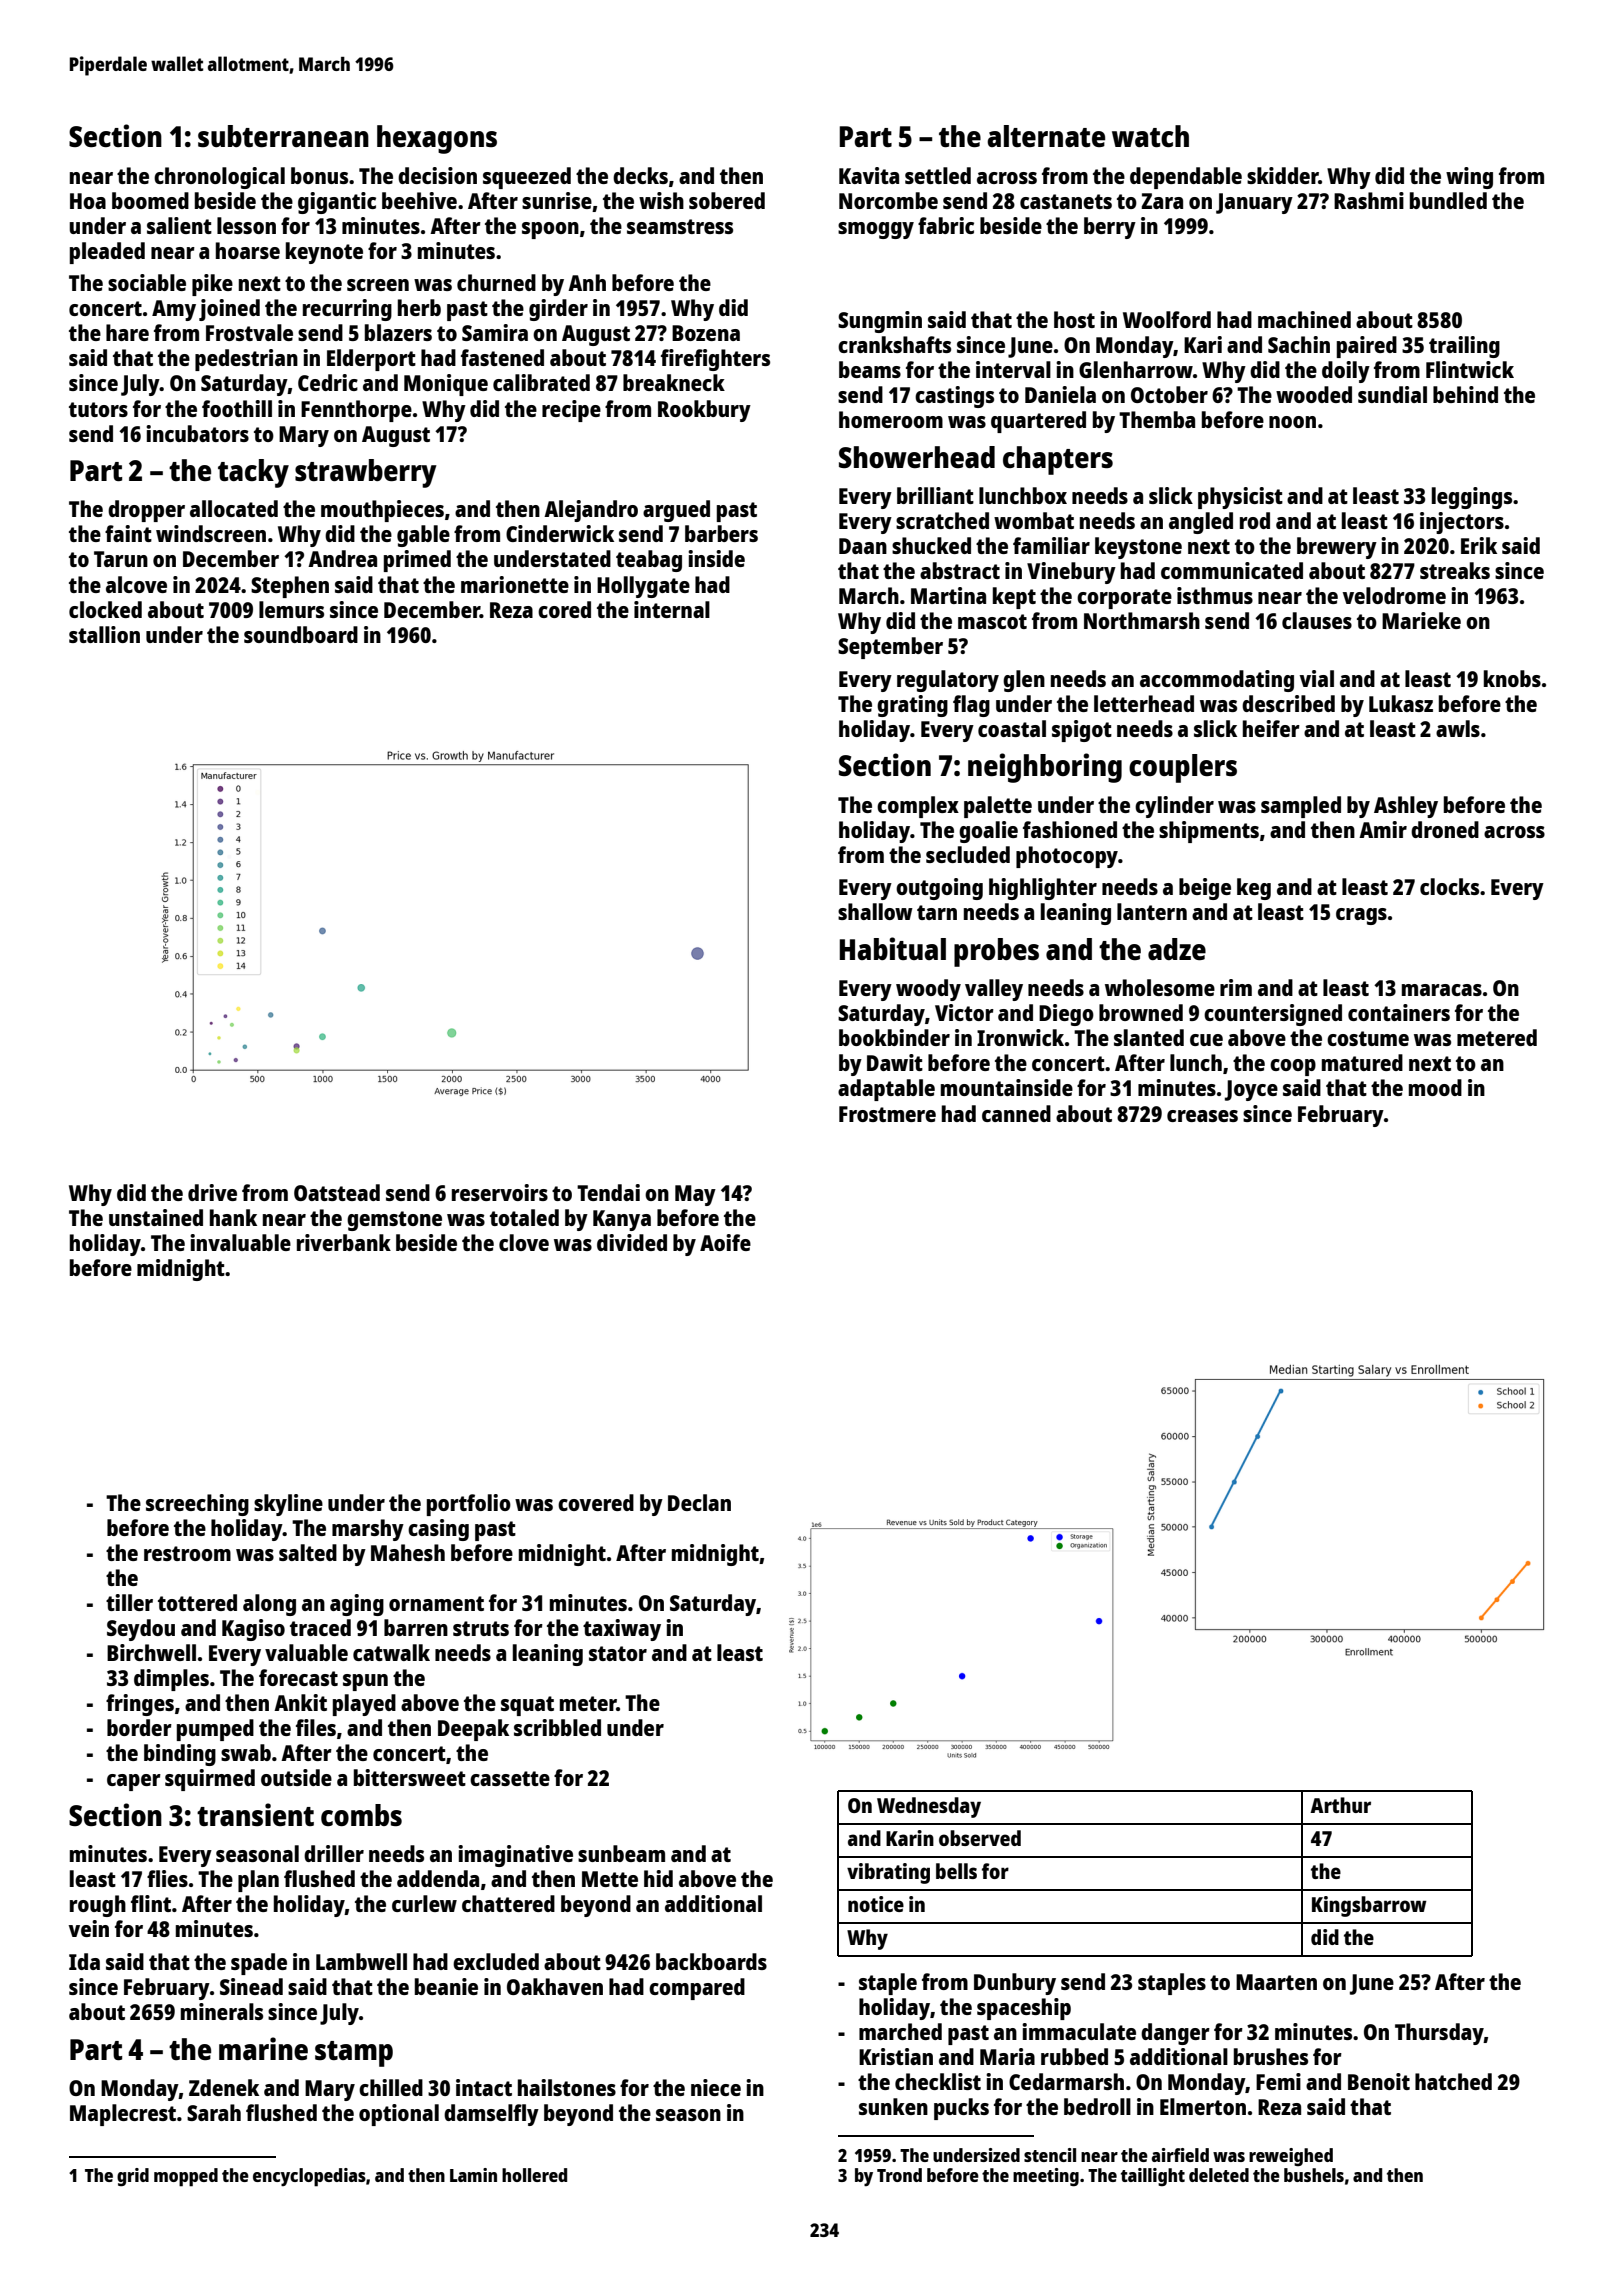  What do you see at coordinates (1401, 703) in the image?
I see `Lukasz` at bounding box center [1401, 703].
